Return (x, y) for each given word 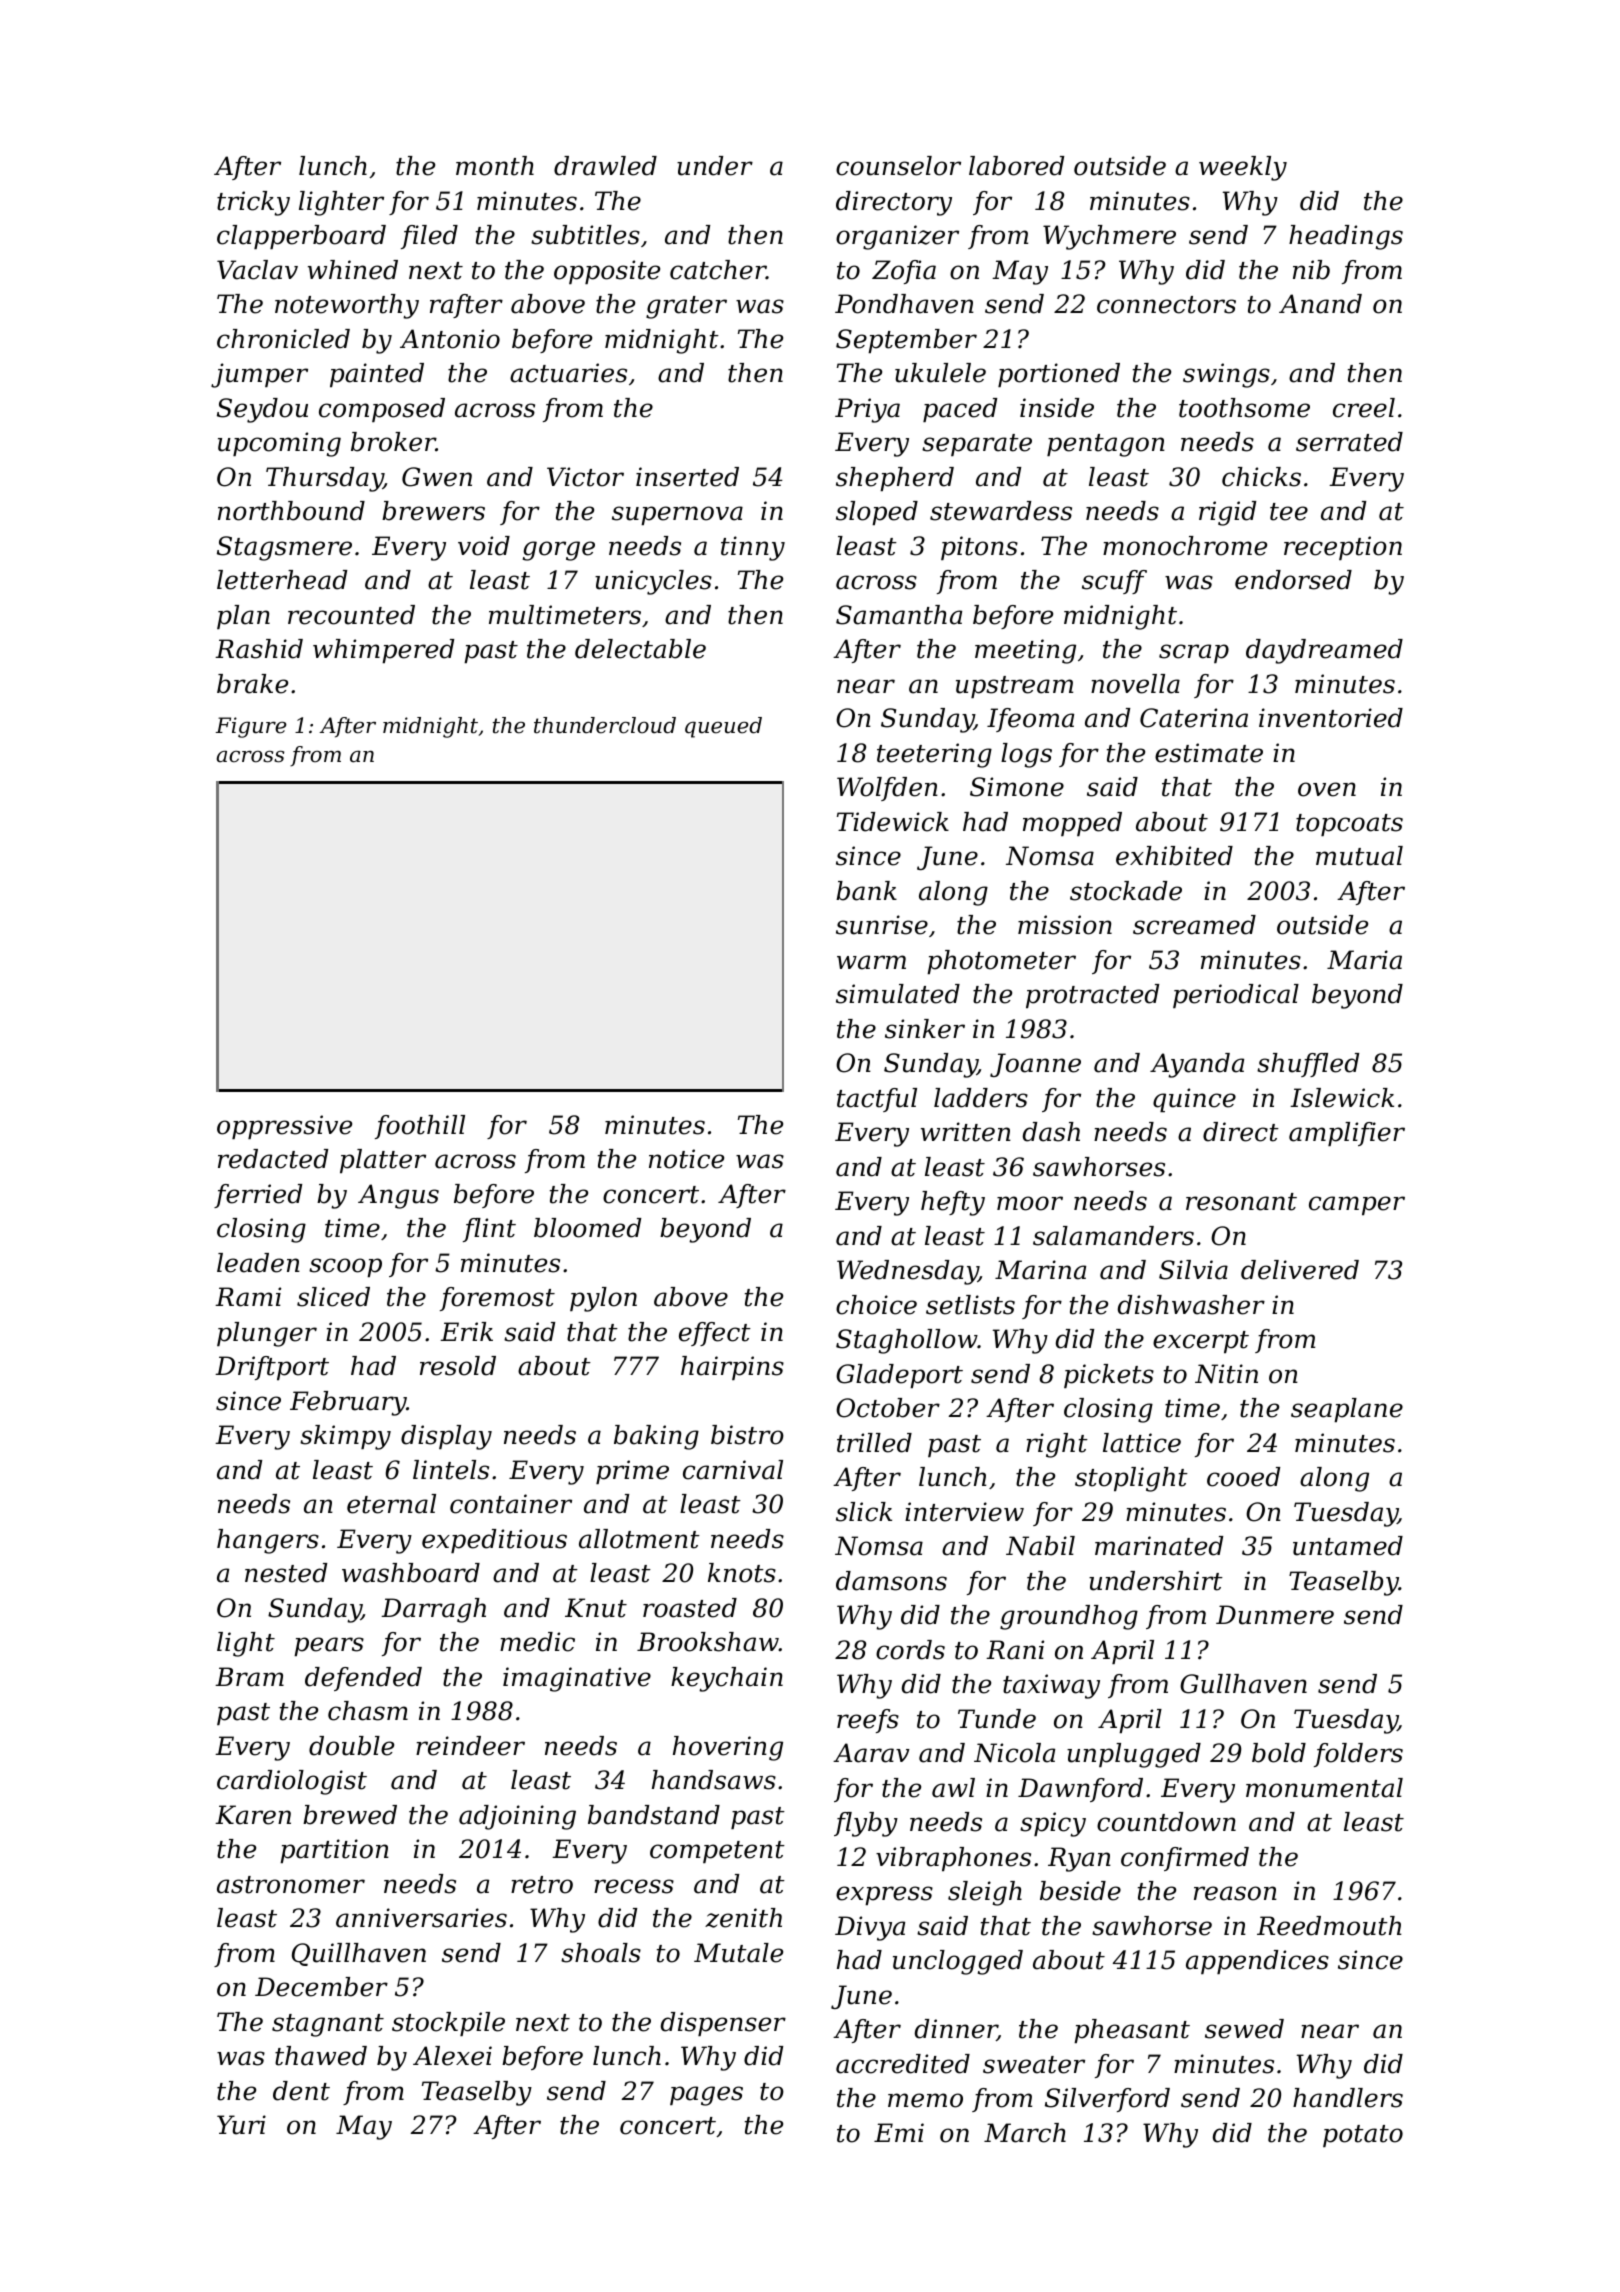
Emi (899, 2132)
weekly (1243, 168)
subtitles (585, 235)
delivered (1300, 1270)
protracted (1092, 996)
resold (458, 1366)
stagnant (328, 2025)
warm (871, 962)
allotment (639, 1539)
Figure (251, 727)
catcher (718, 270)
